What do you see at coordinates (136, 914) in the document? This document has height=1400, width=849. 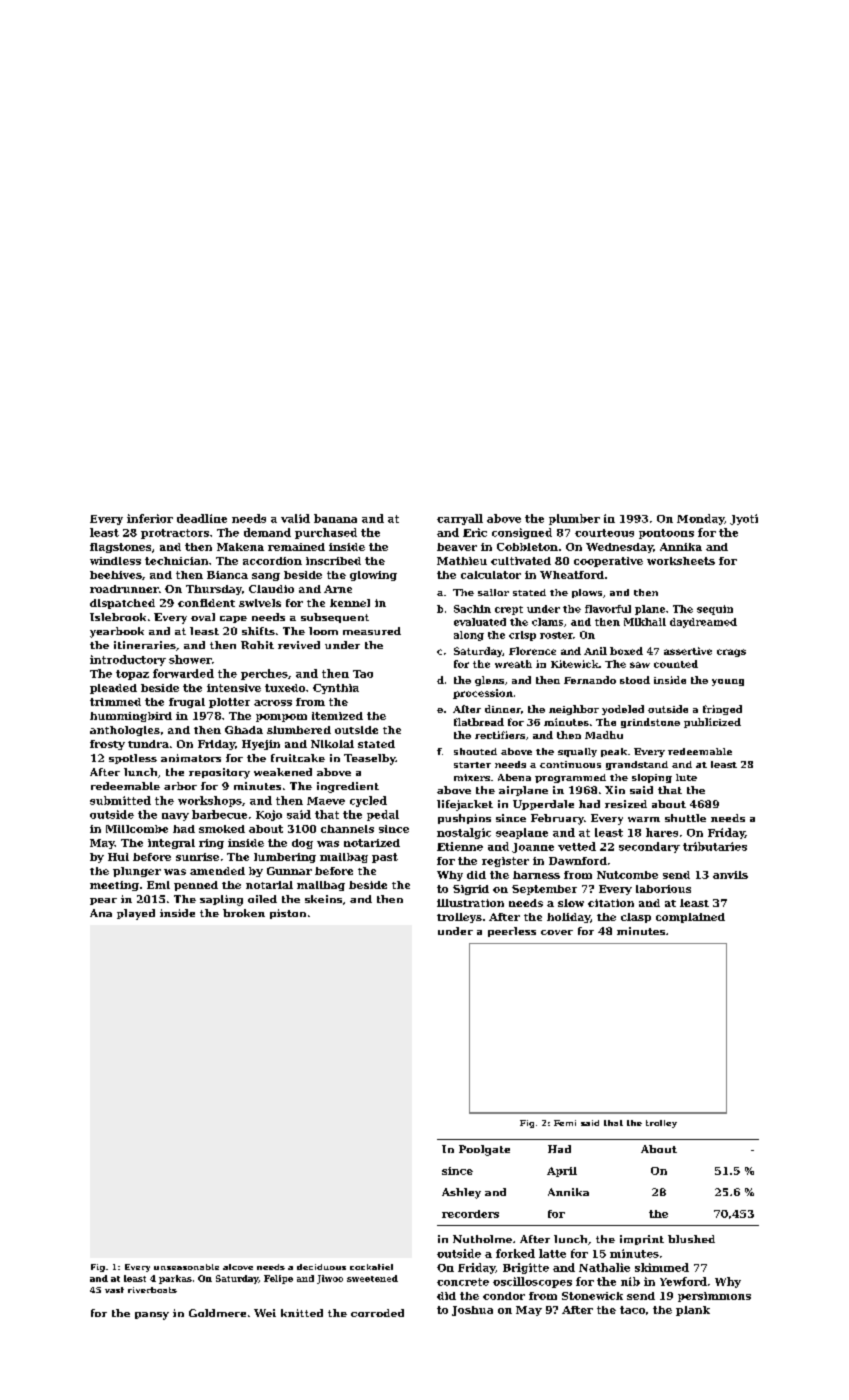 I see `played` at bounding box center [136, 914].
